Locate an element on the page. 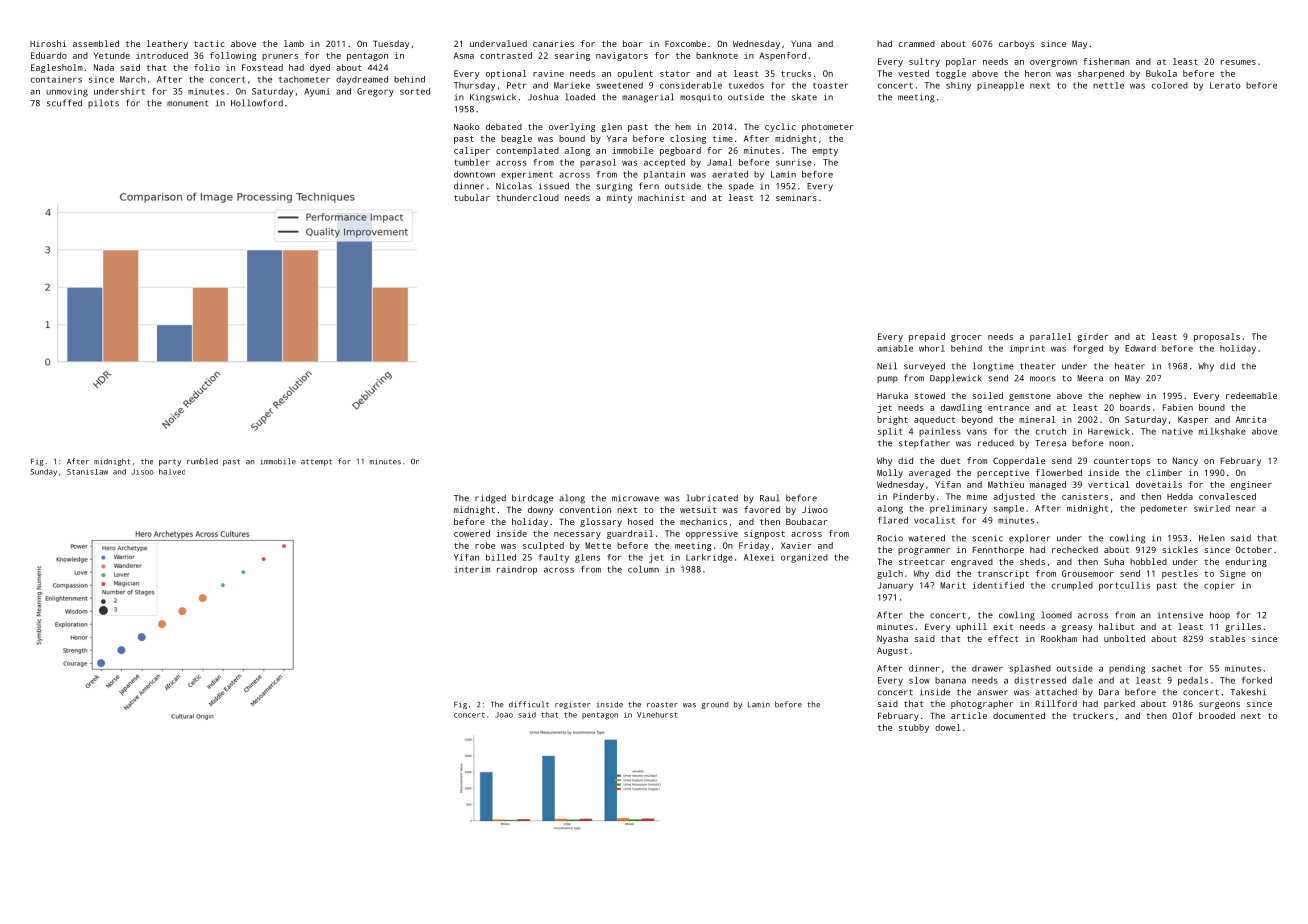 The width and height of the image is (1308, 924). Lerato is located at coordinates (1225, 85).
